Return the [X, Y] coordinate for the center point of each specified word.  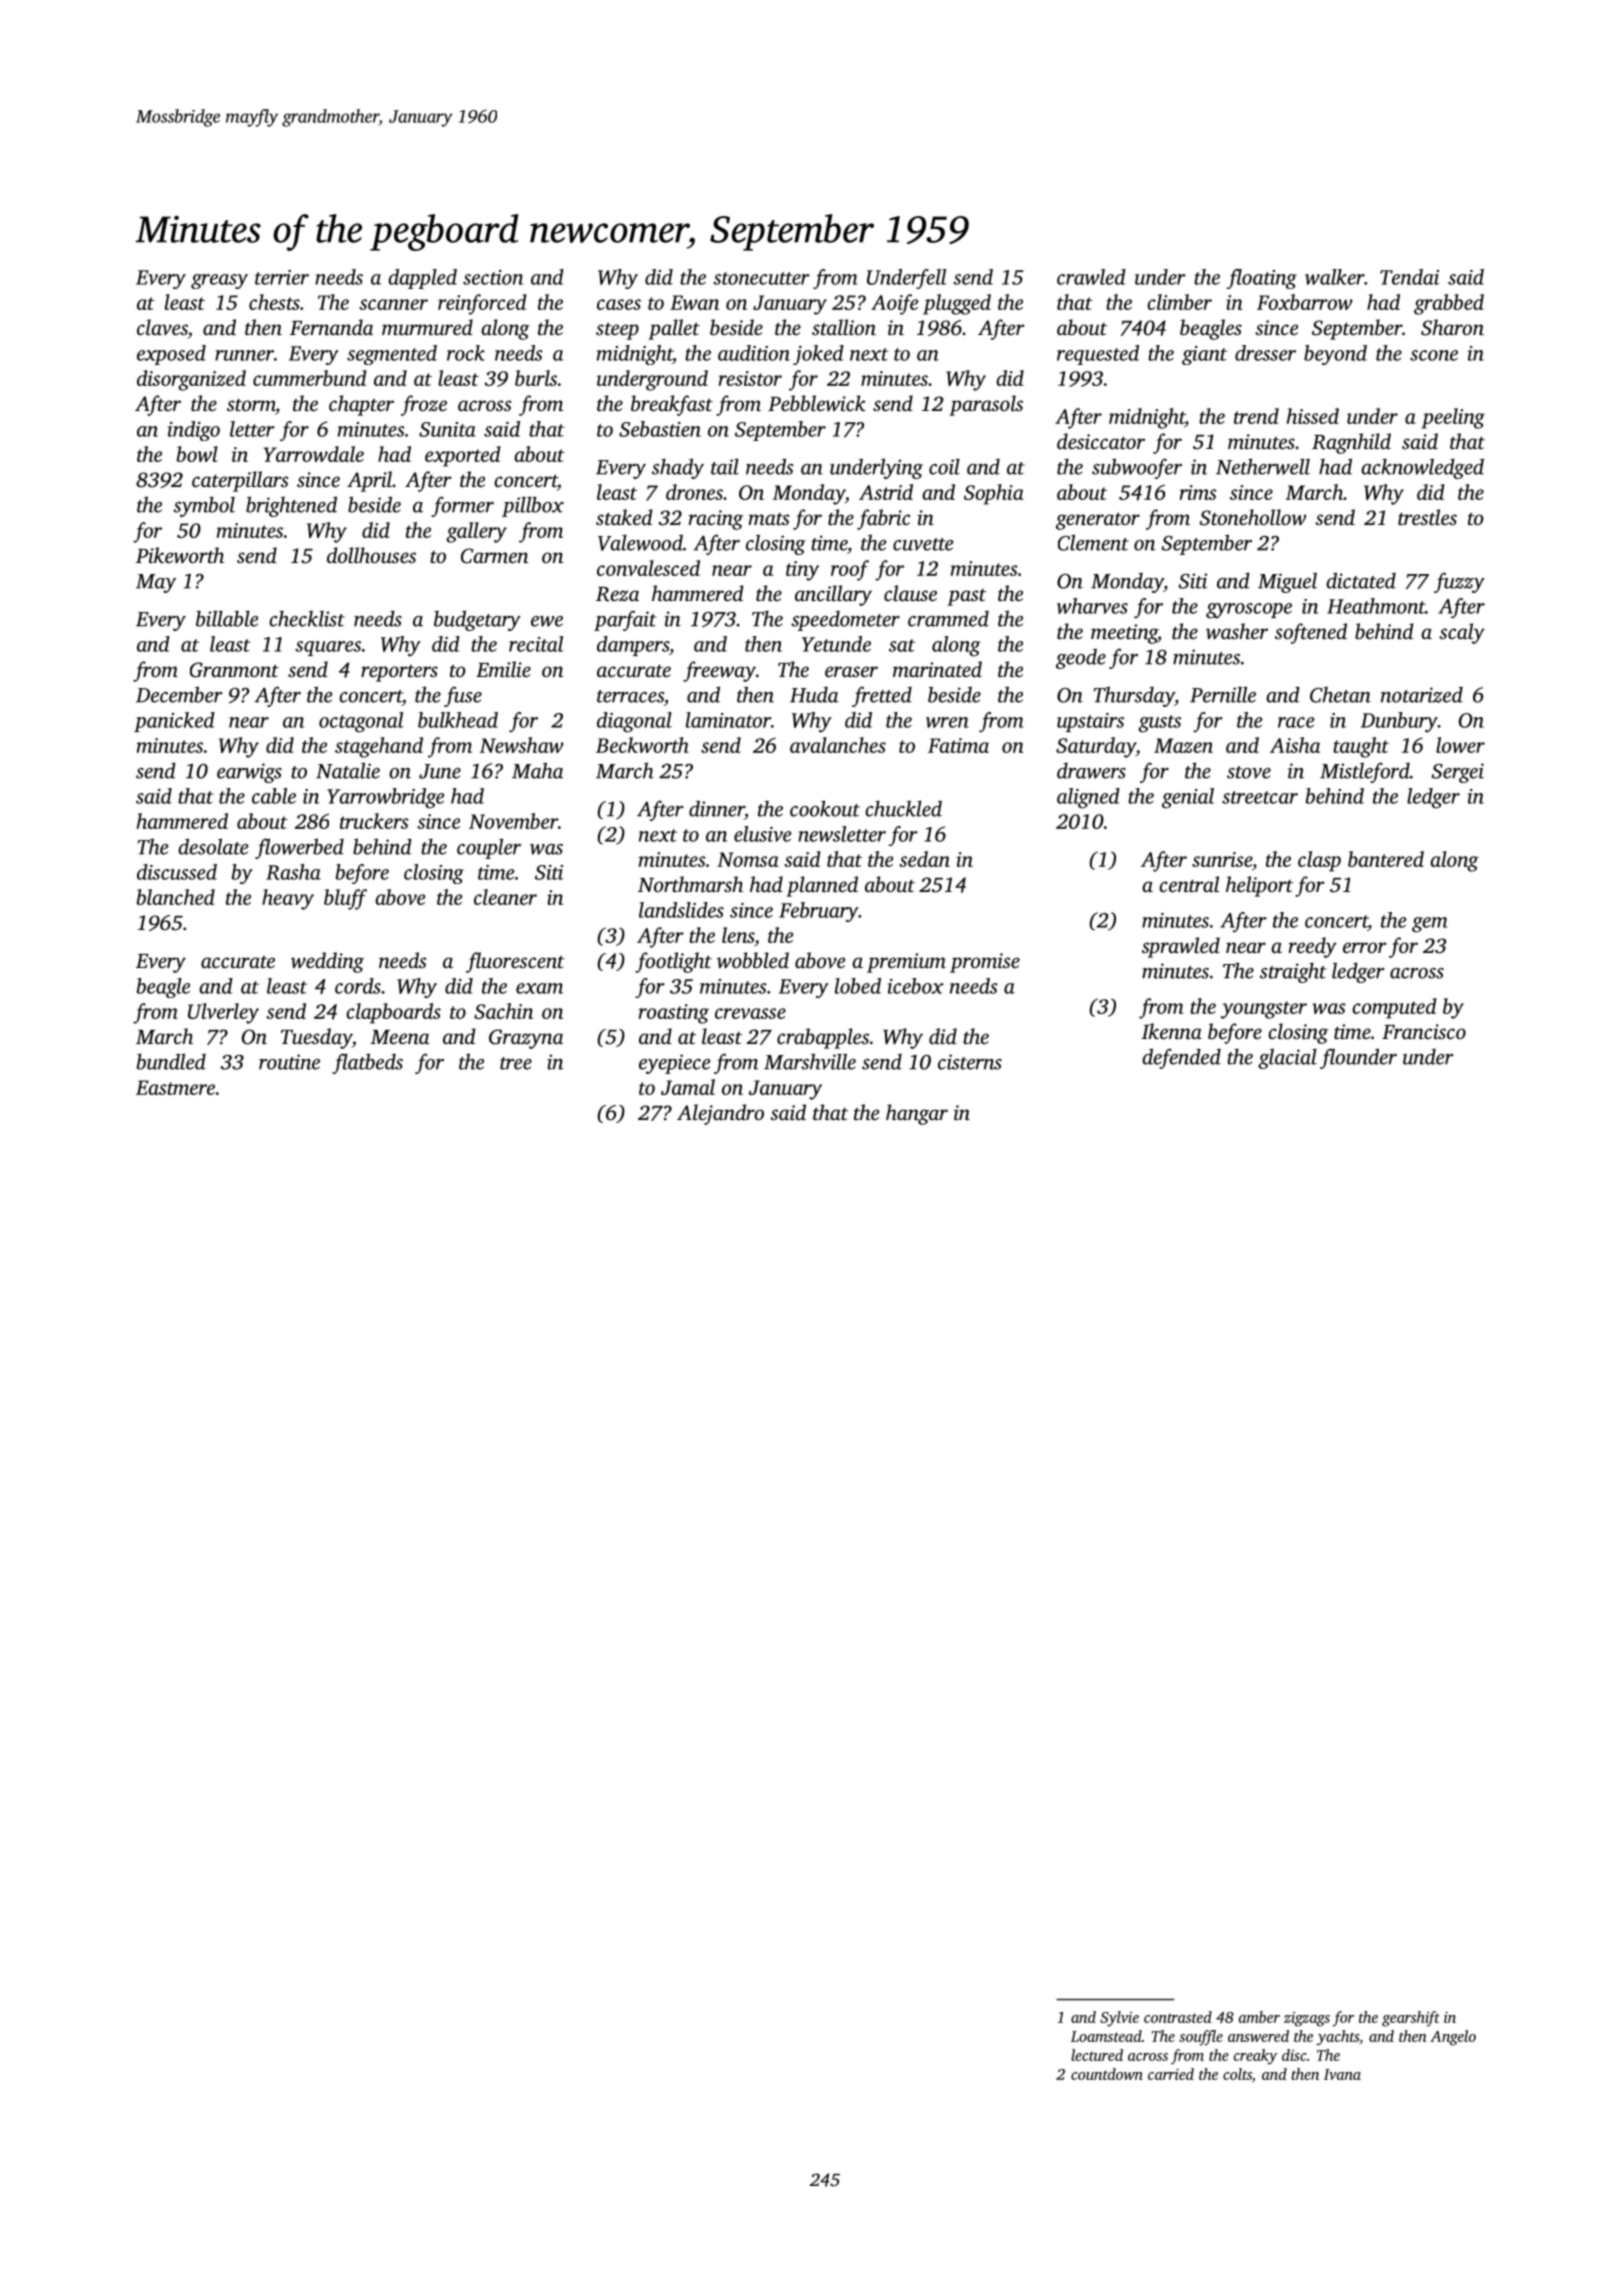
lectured [1097, 2055]
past [966, 597]
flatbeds [367, 1063]
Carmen [494, 556]
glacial [1287, 1058]
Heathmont [1376, 606]
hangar [917, 1114]
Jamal [688, 1087]
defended [1181, 1058]
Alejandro [720, 1114]
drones [694, 492]
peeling [1453, 418]
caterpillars [240, 481]
